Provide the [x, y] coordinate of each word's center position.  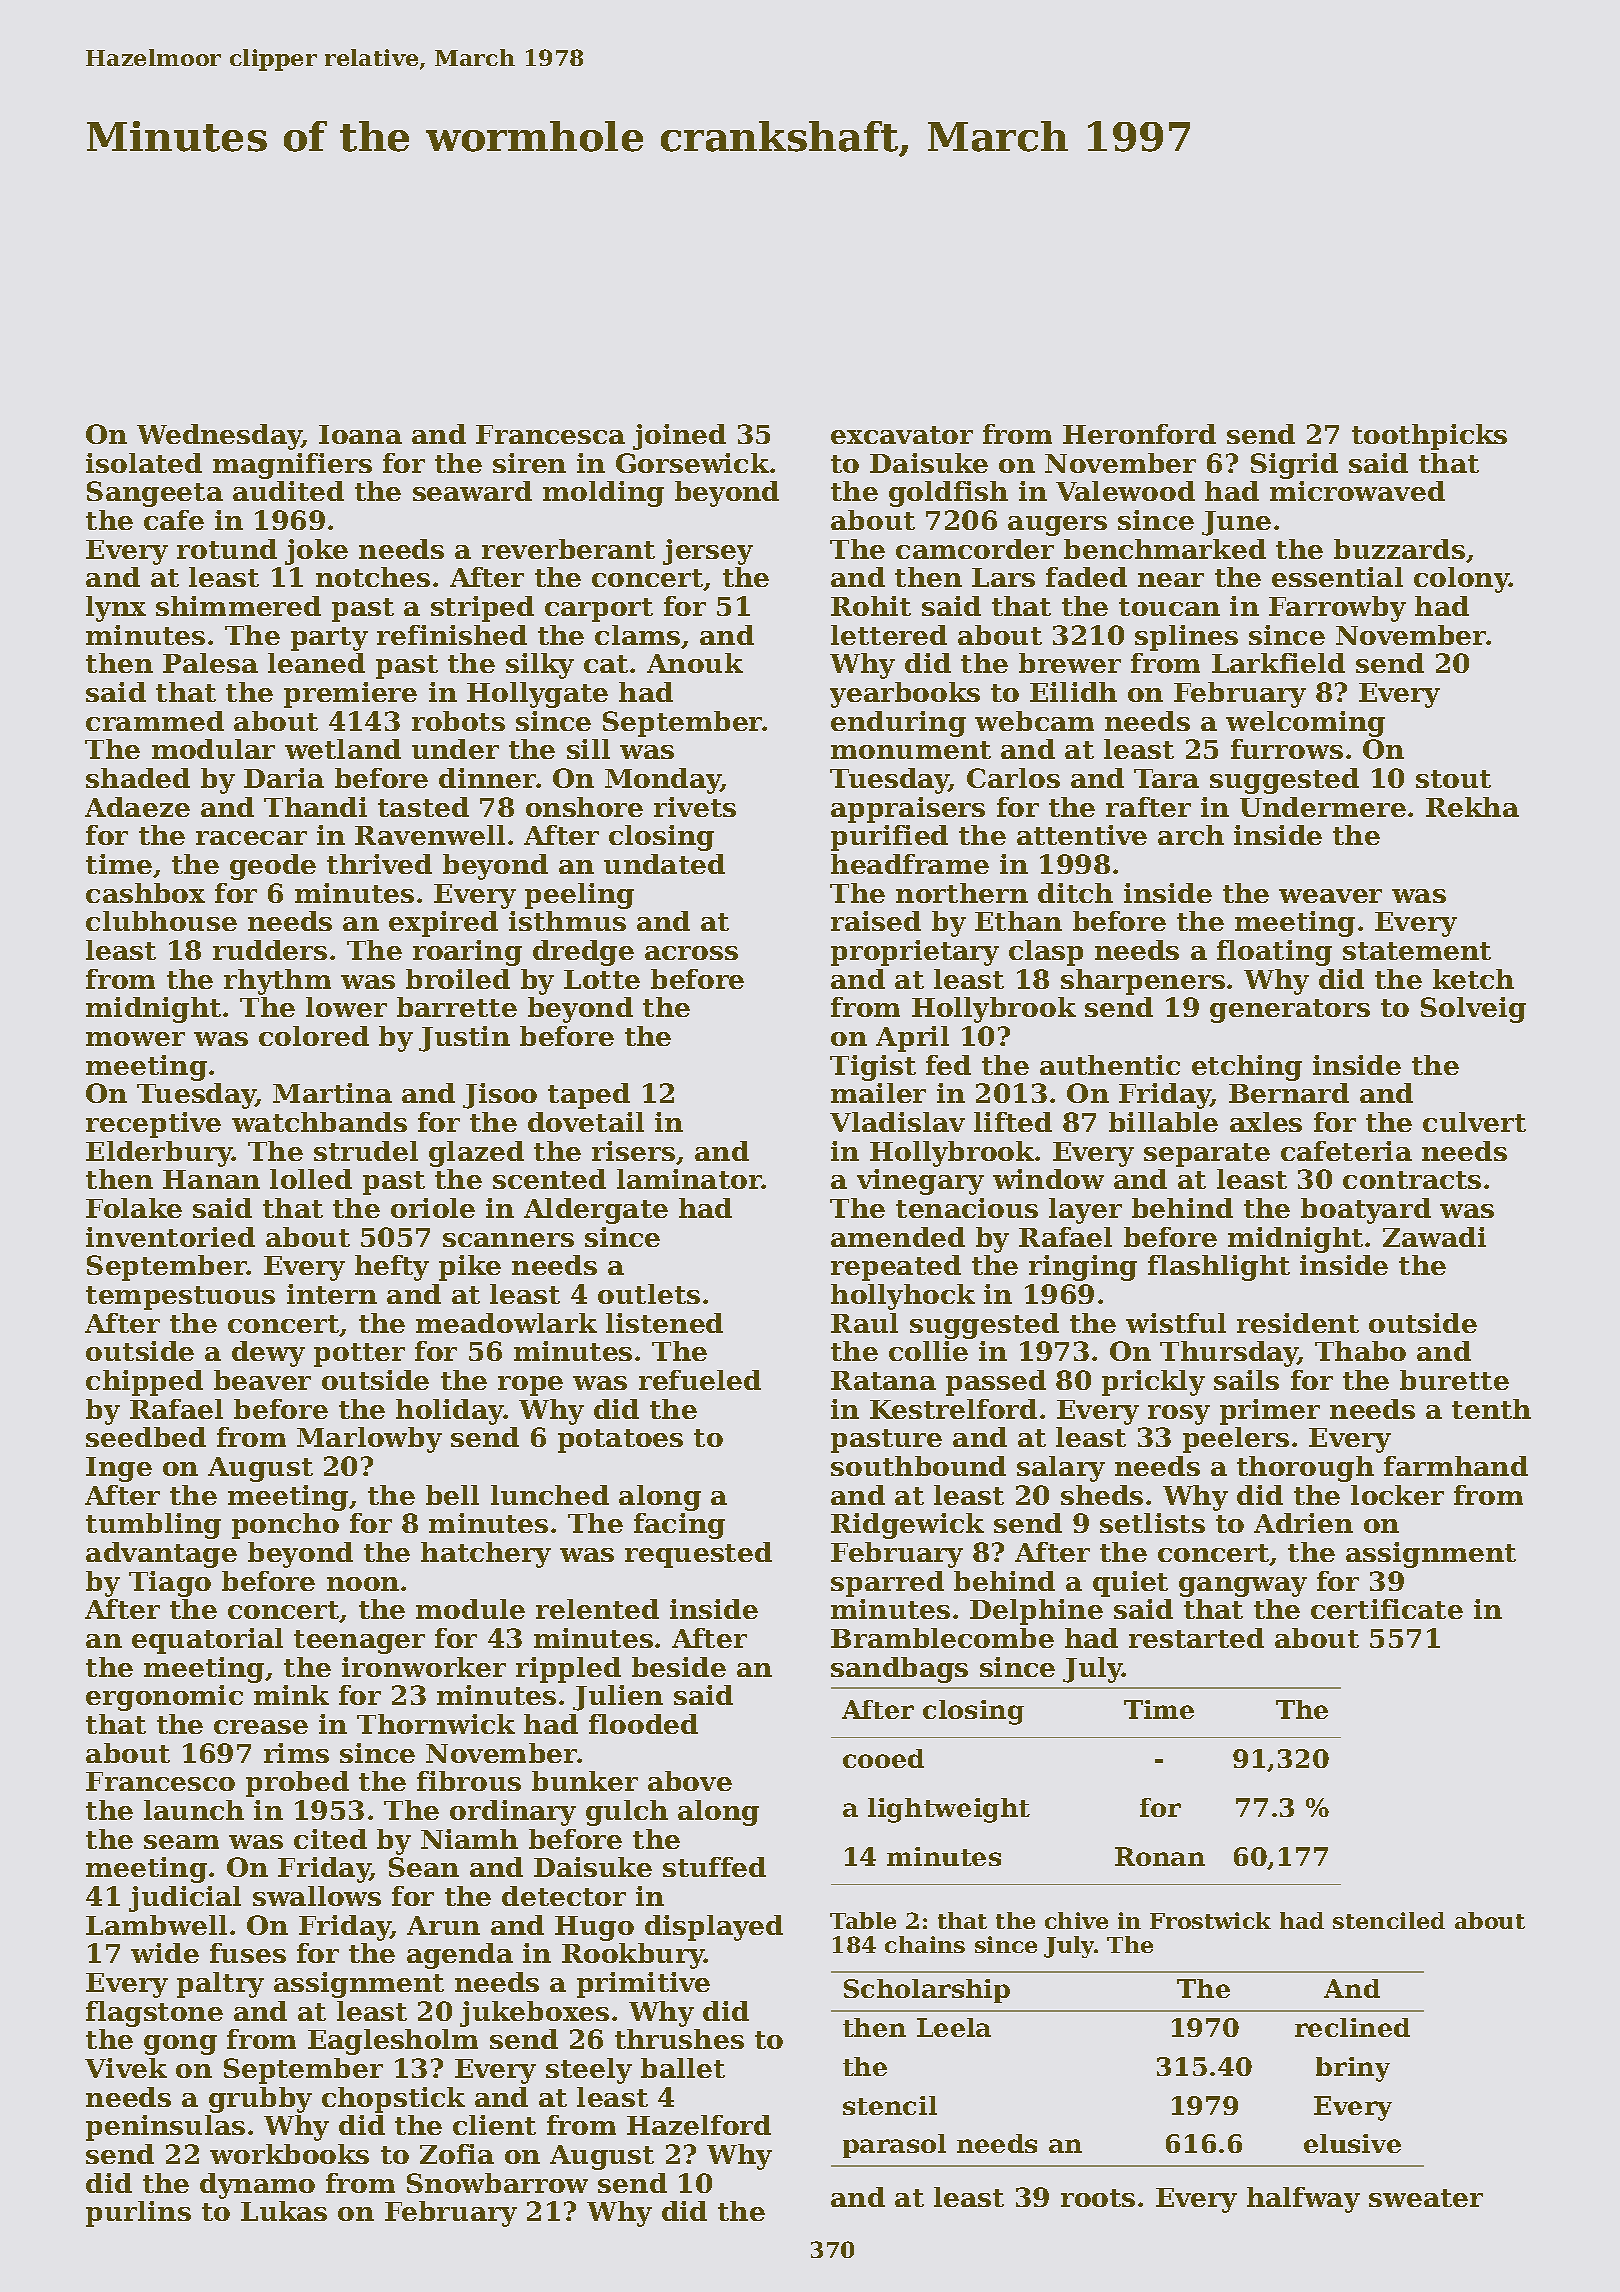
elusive [1352, 2143]
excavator [902, 435]
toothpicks [1429, 437]
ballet [683, 2068]
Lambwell [156, 1925]
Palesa [210, 663]
